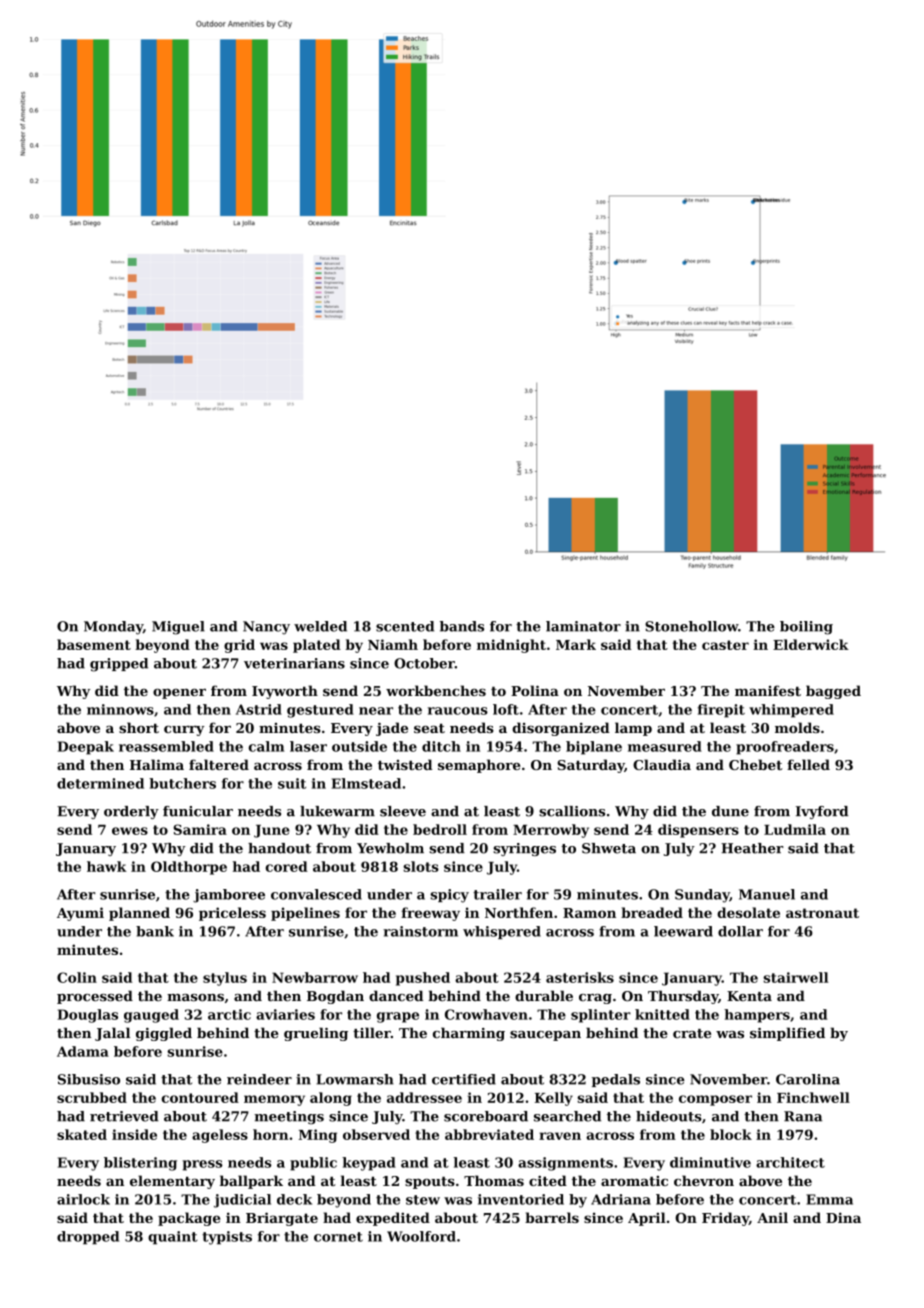  I want to click on caster, so click(725, 645).
